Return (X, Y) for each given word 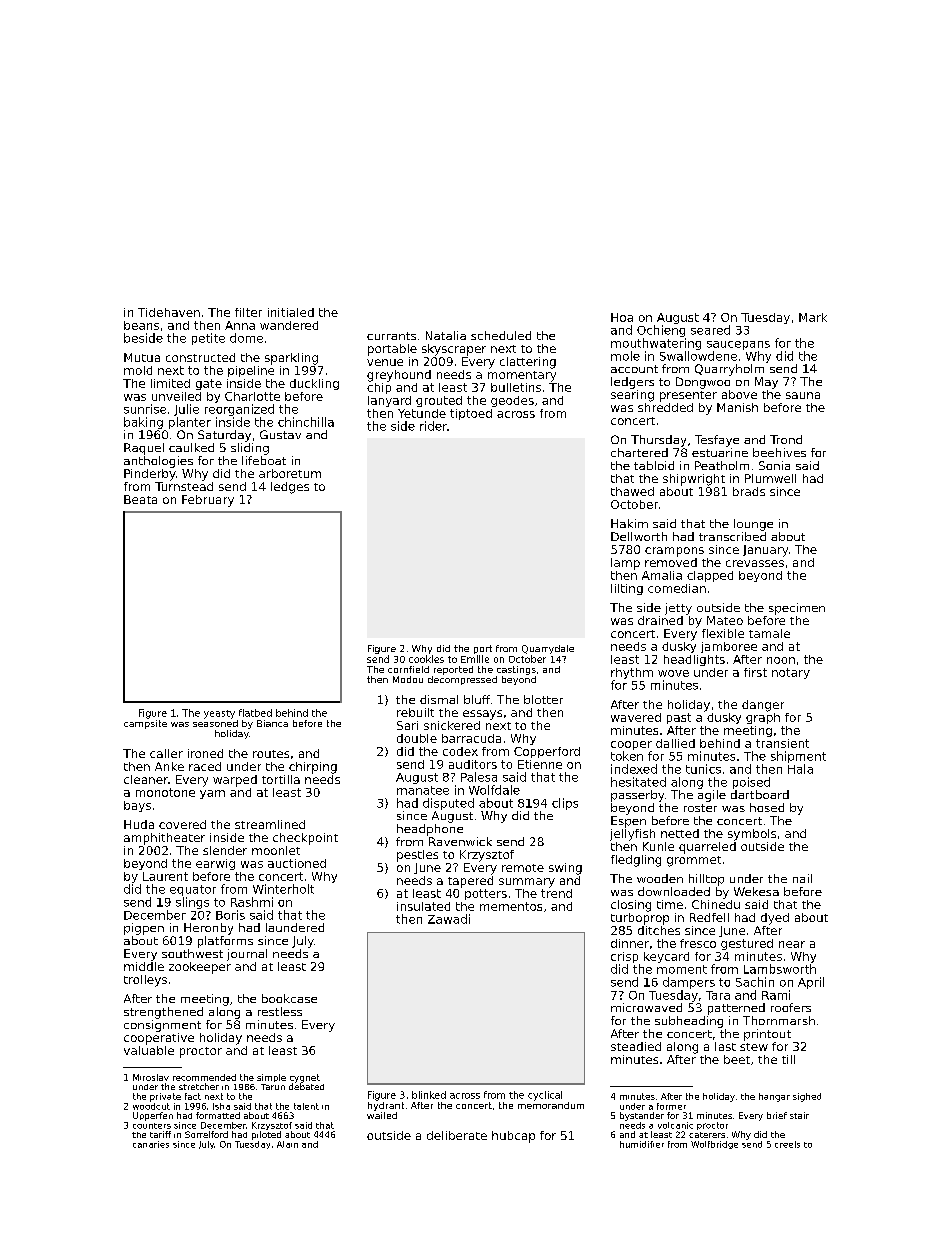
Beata (140, 499)
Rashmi (252, 902)
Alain (287, 1144)
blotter (543, 699)
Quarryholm (729, 370)
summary (527, 883)
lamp (625, 564)
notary (791, 673)
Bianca (272, 723)
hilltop (706, 880)
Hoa (622, 317)
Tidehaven (169, 312)
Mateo (725, 620)
